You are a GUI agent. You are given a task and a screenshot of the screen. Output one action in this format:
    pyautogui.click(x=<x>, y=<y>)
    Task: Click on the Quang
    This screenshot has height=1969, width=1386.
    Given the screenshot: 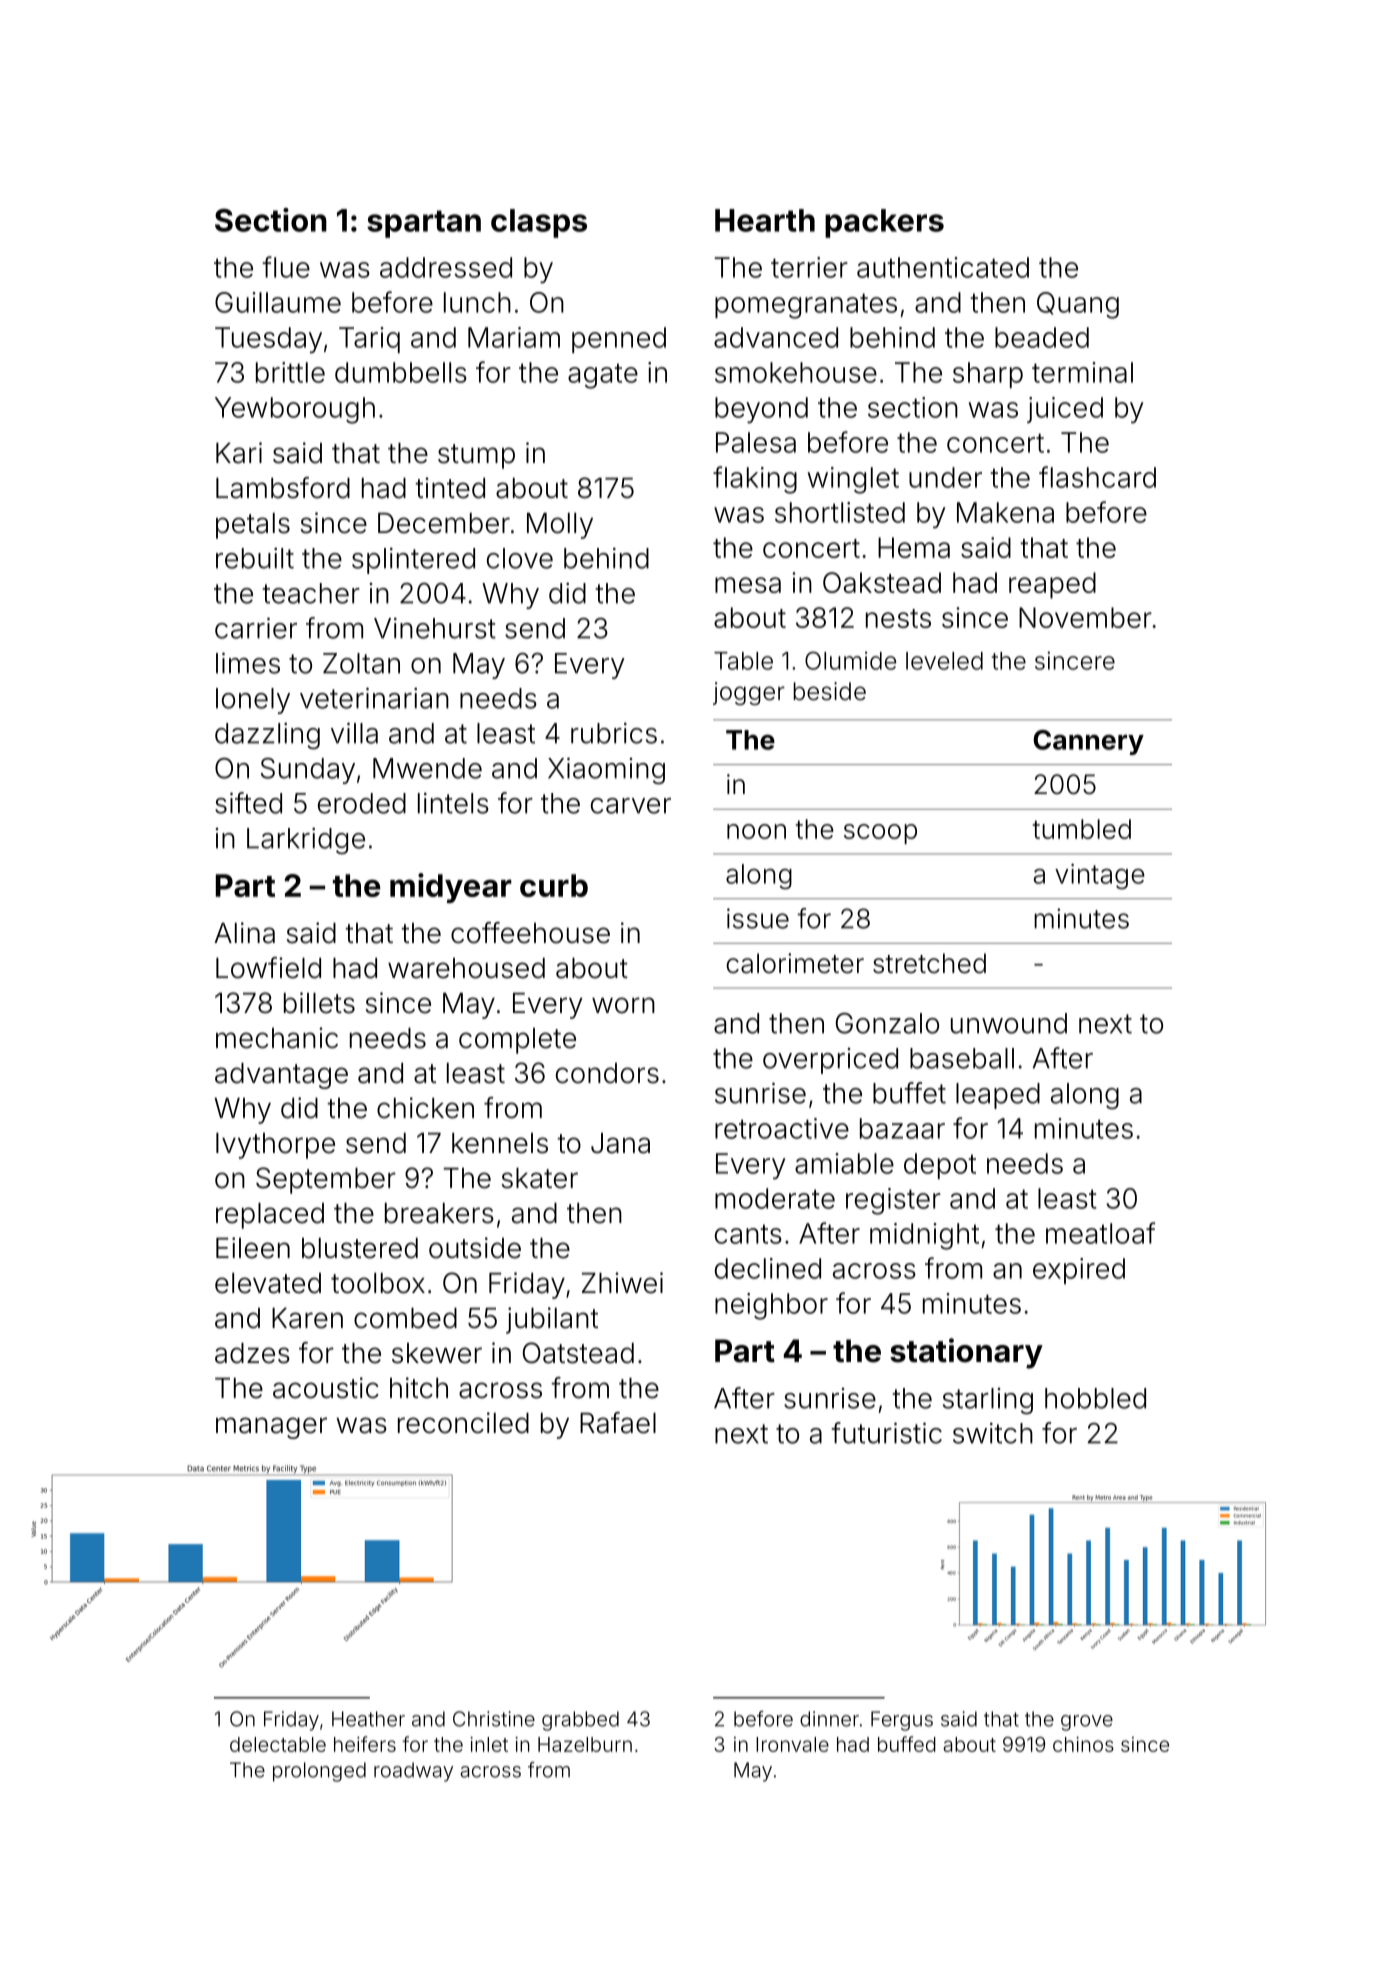 What is the action you would take?
    pyautogui.click(x=1078, y=305)
